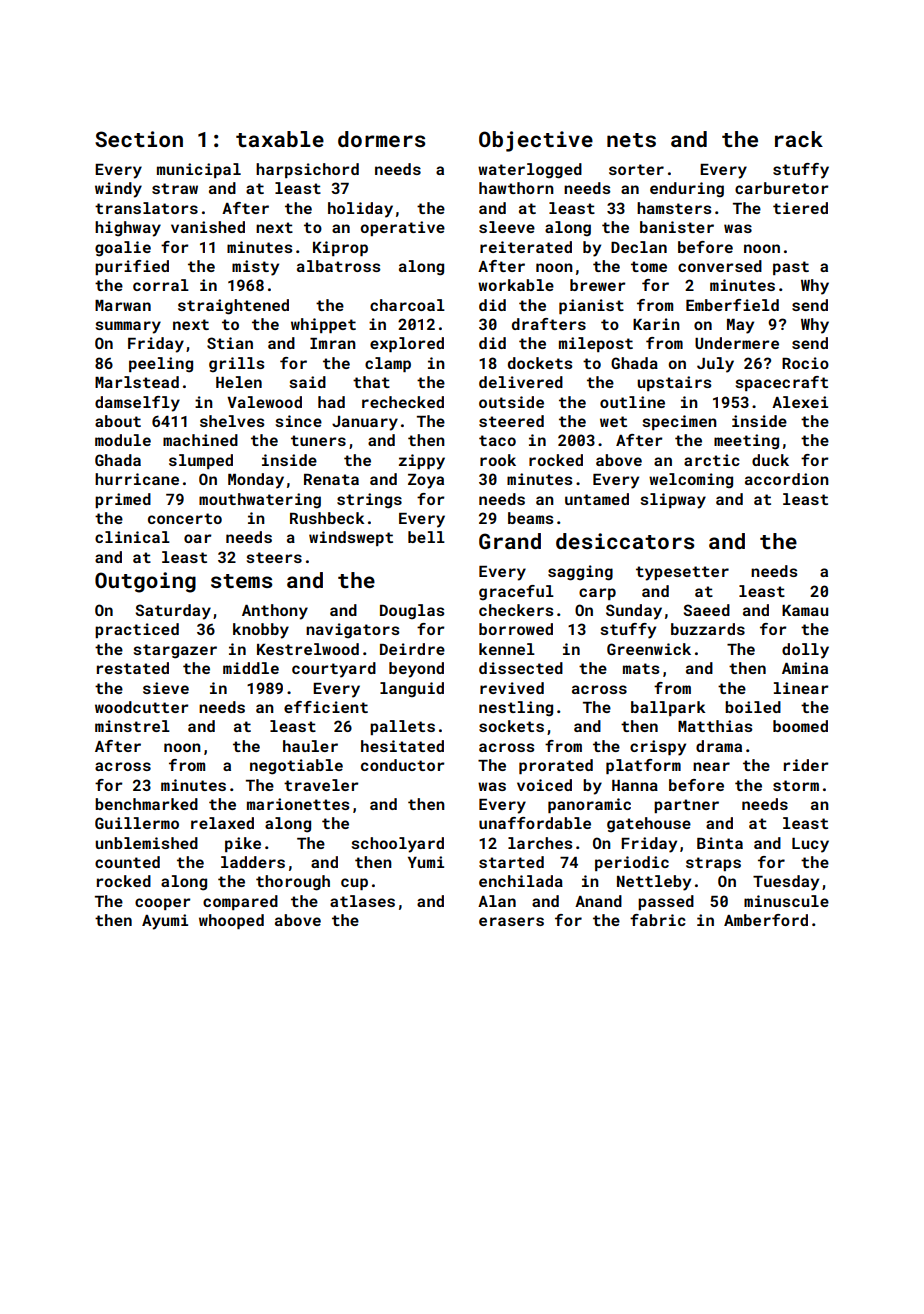 This document has width=924, height=1314. Describe the element at coordinates (799, 139) in the document. I see `rack` at that location.
